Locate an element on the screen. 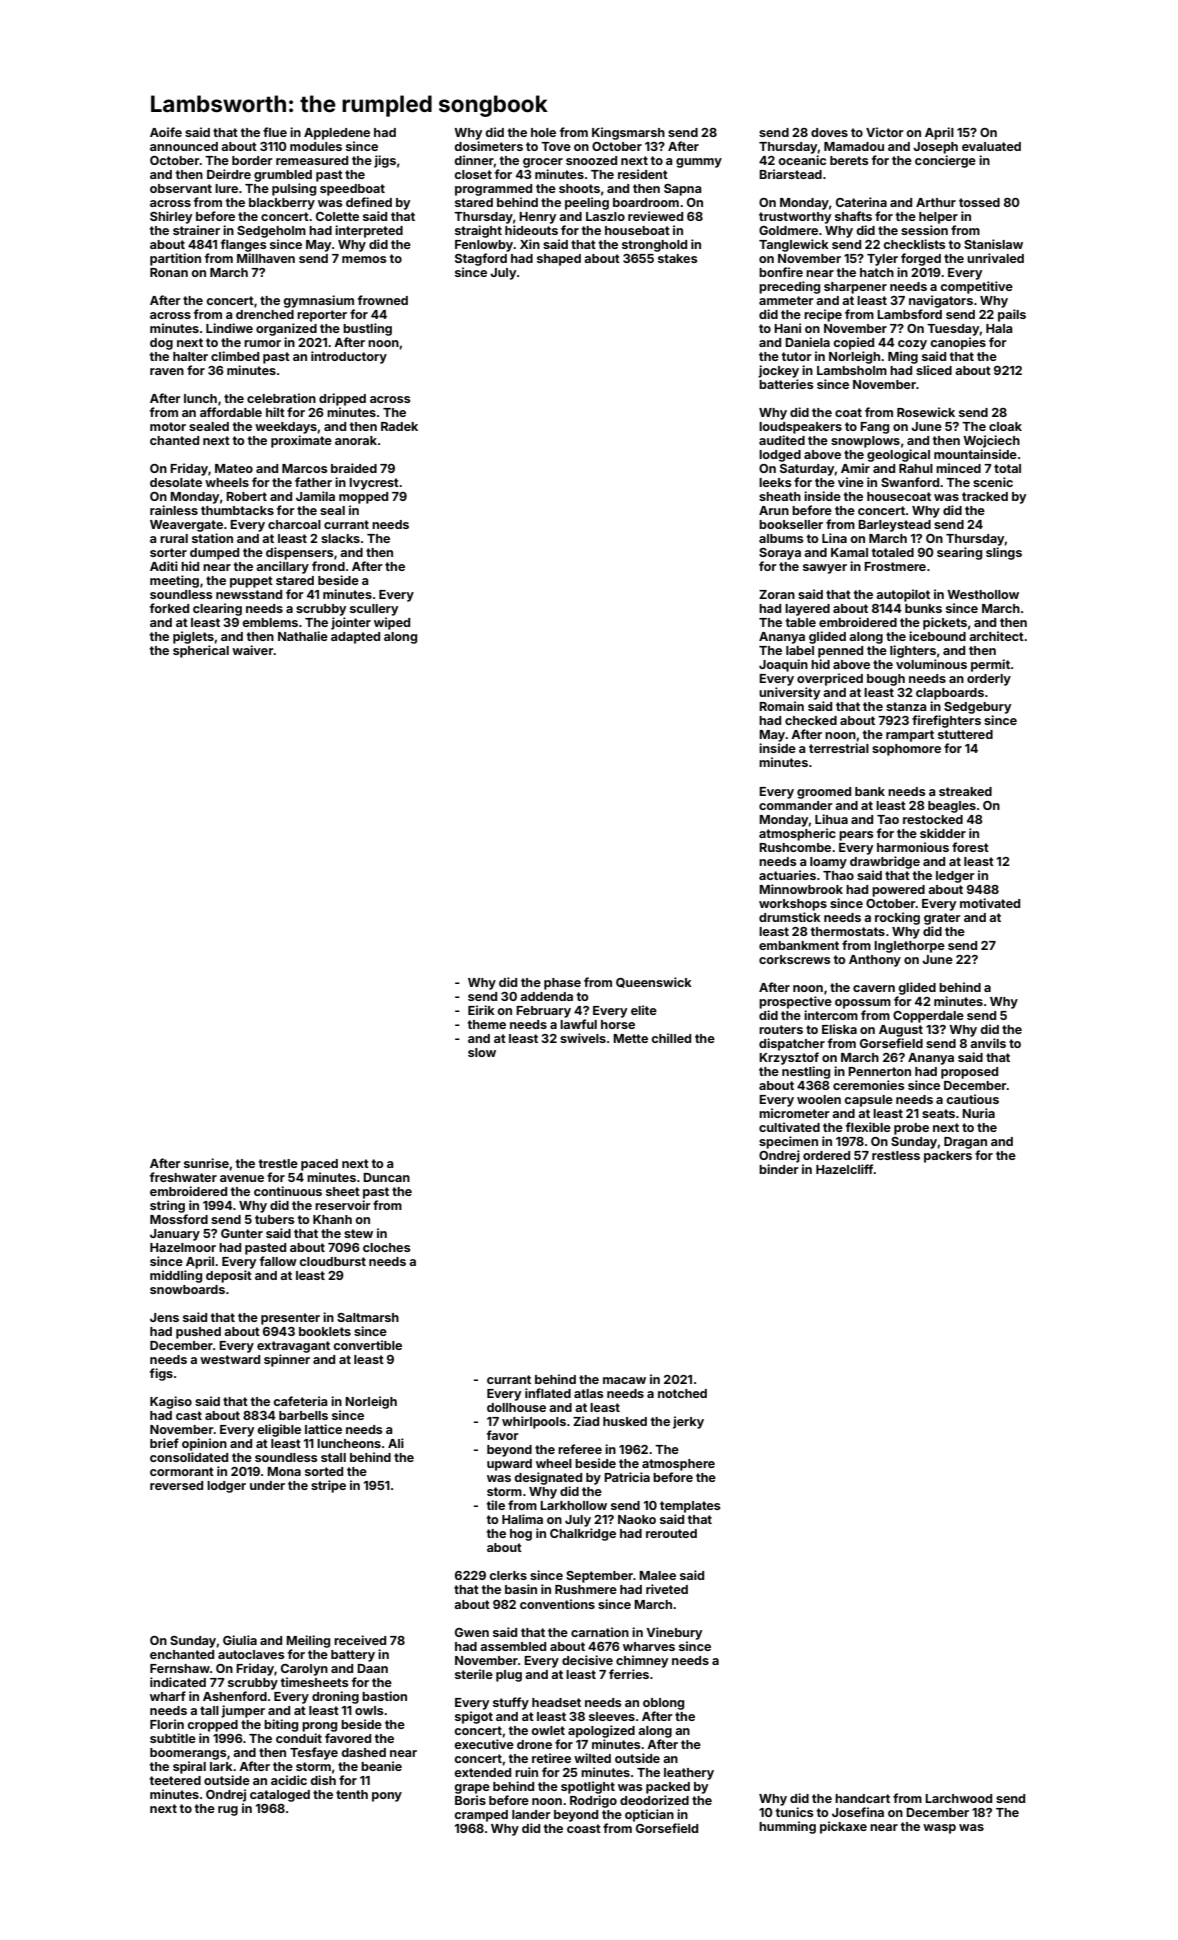  trestle is located at coordinates (278, 1163).
